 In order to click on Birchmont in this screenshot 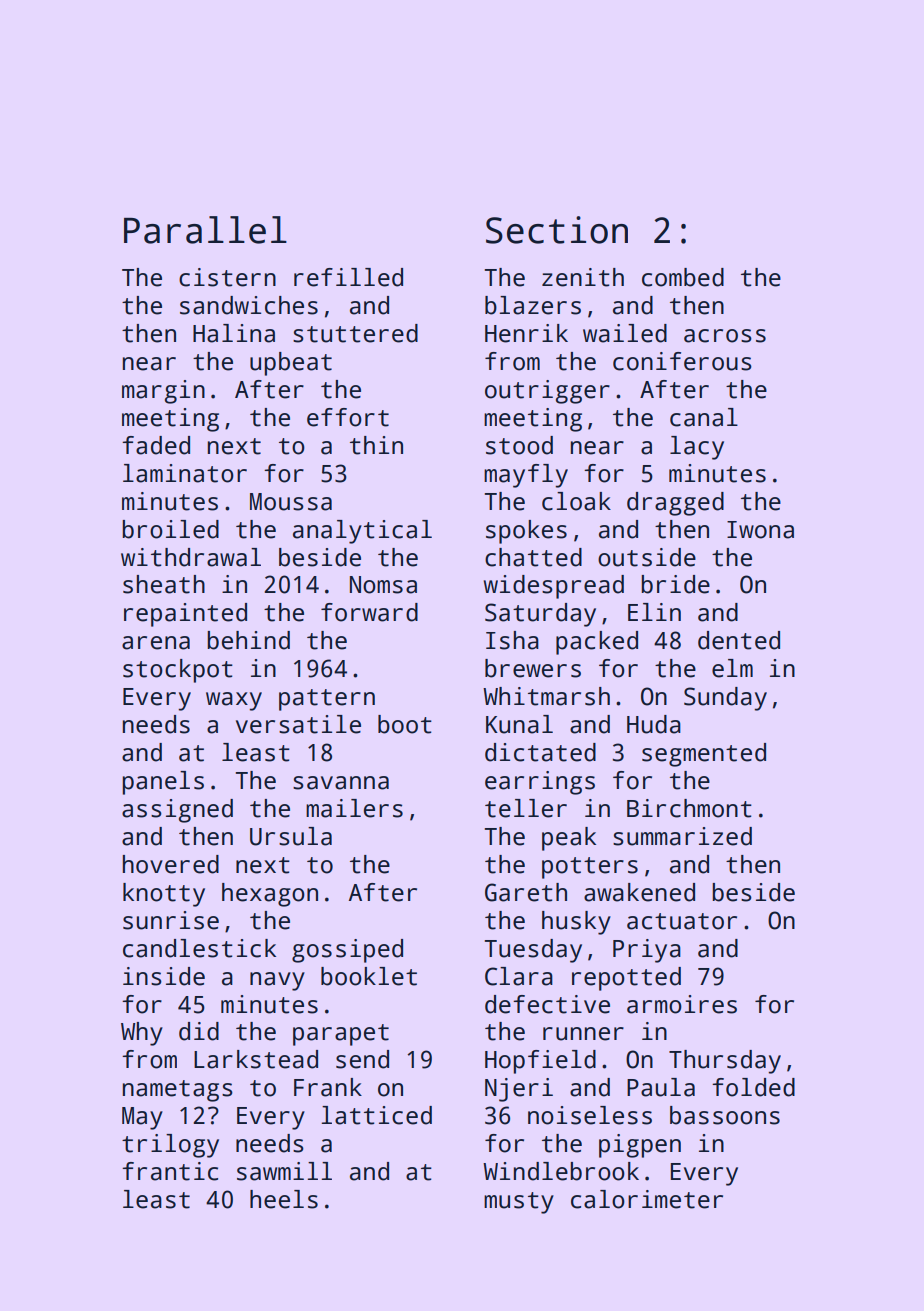, I will do `click(689, 808)`.
